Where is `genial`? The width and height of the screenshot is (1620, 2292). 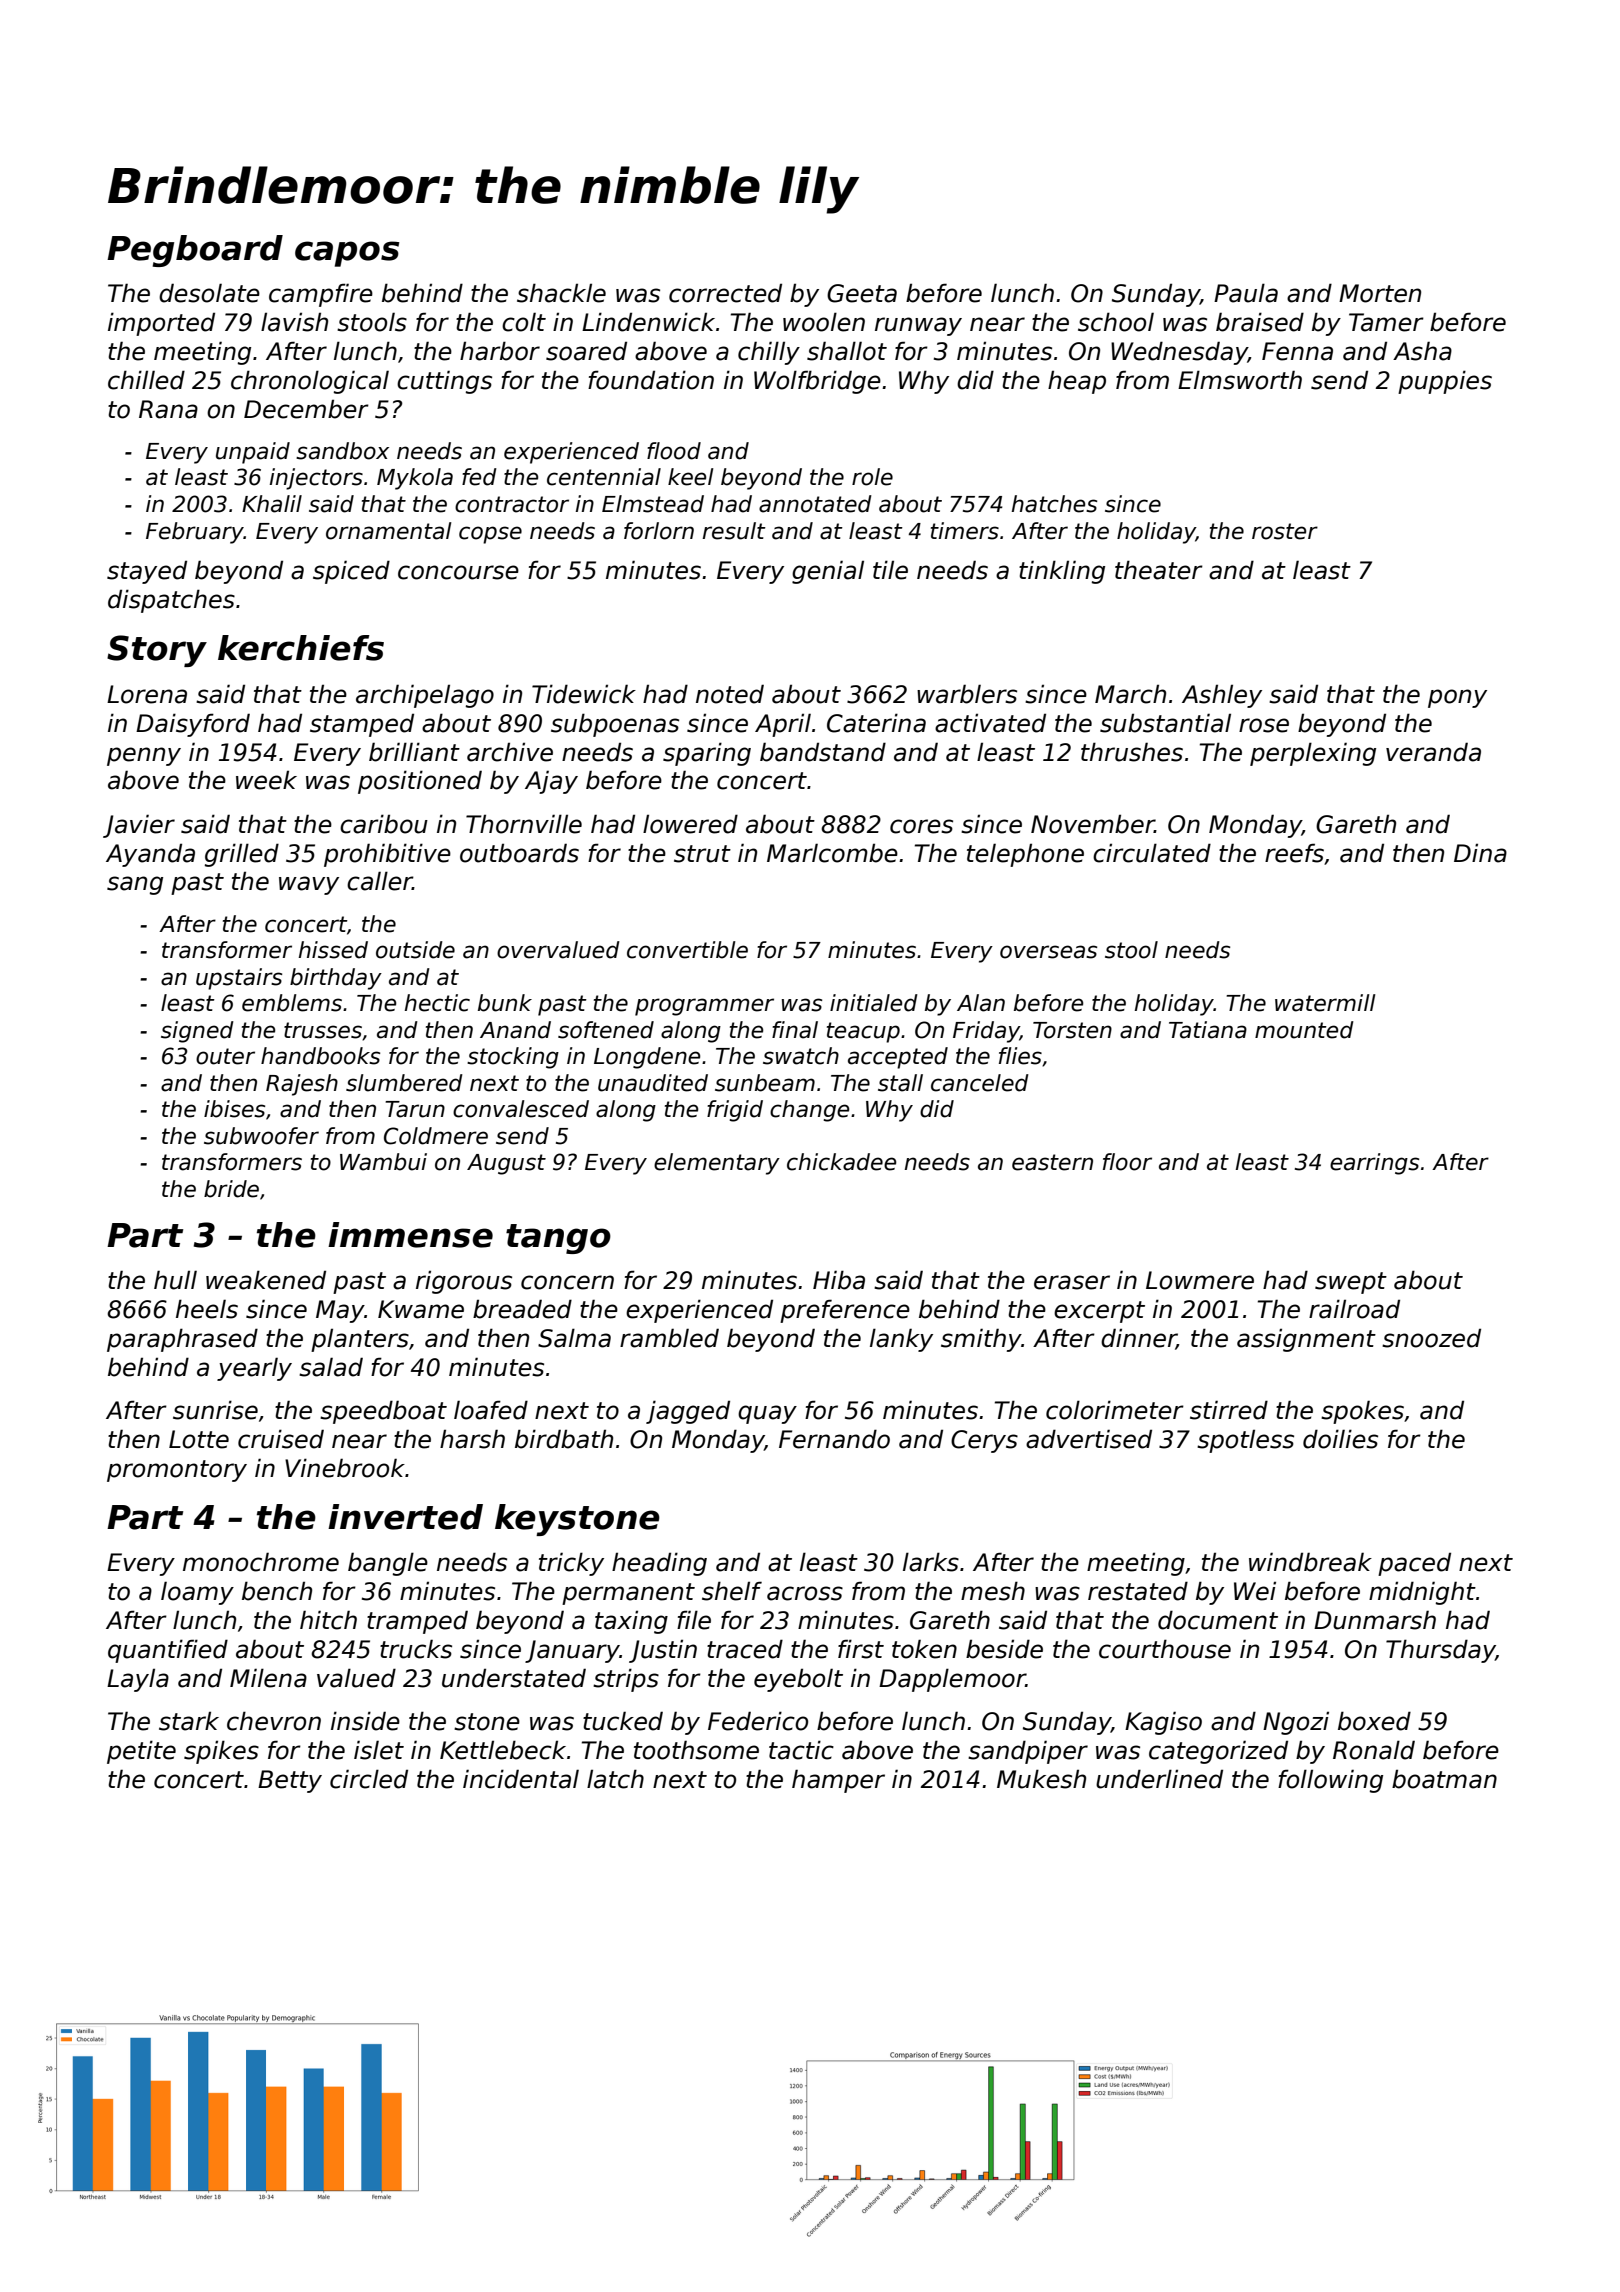
genial is located at coordinates (828, 572).
